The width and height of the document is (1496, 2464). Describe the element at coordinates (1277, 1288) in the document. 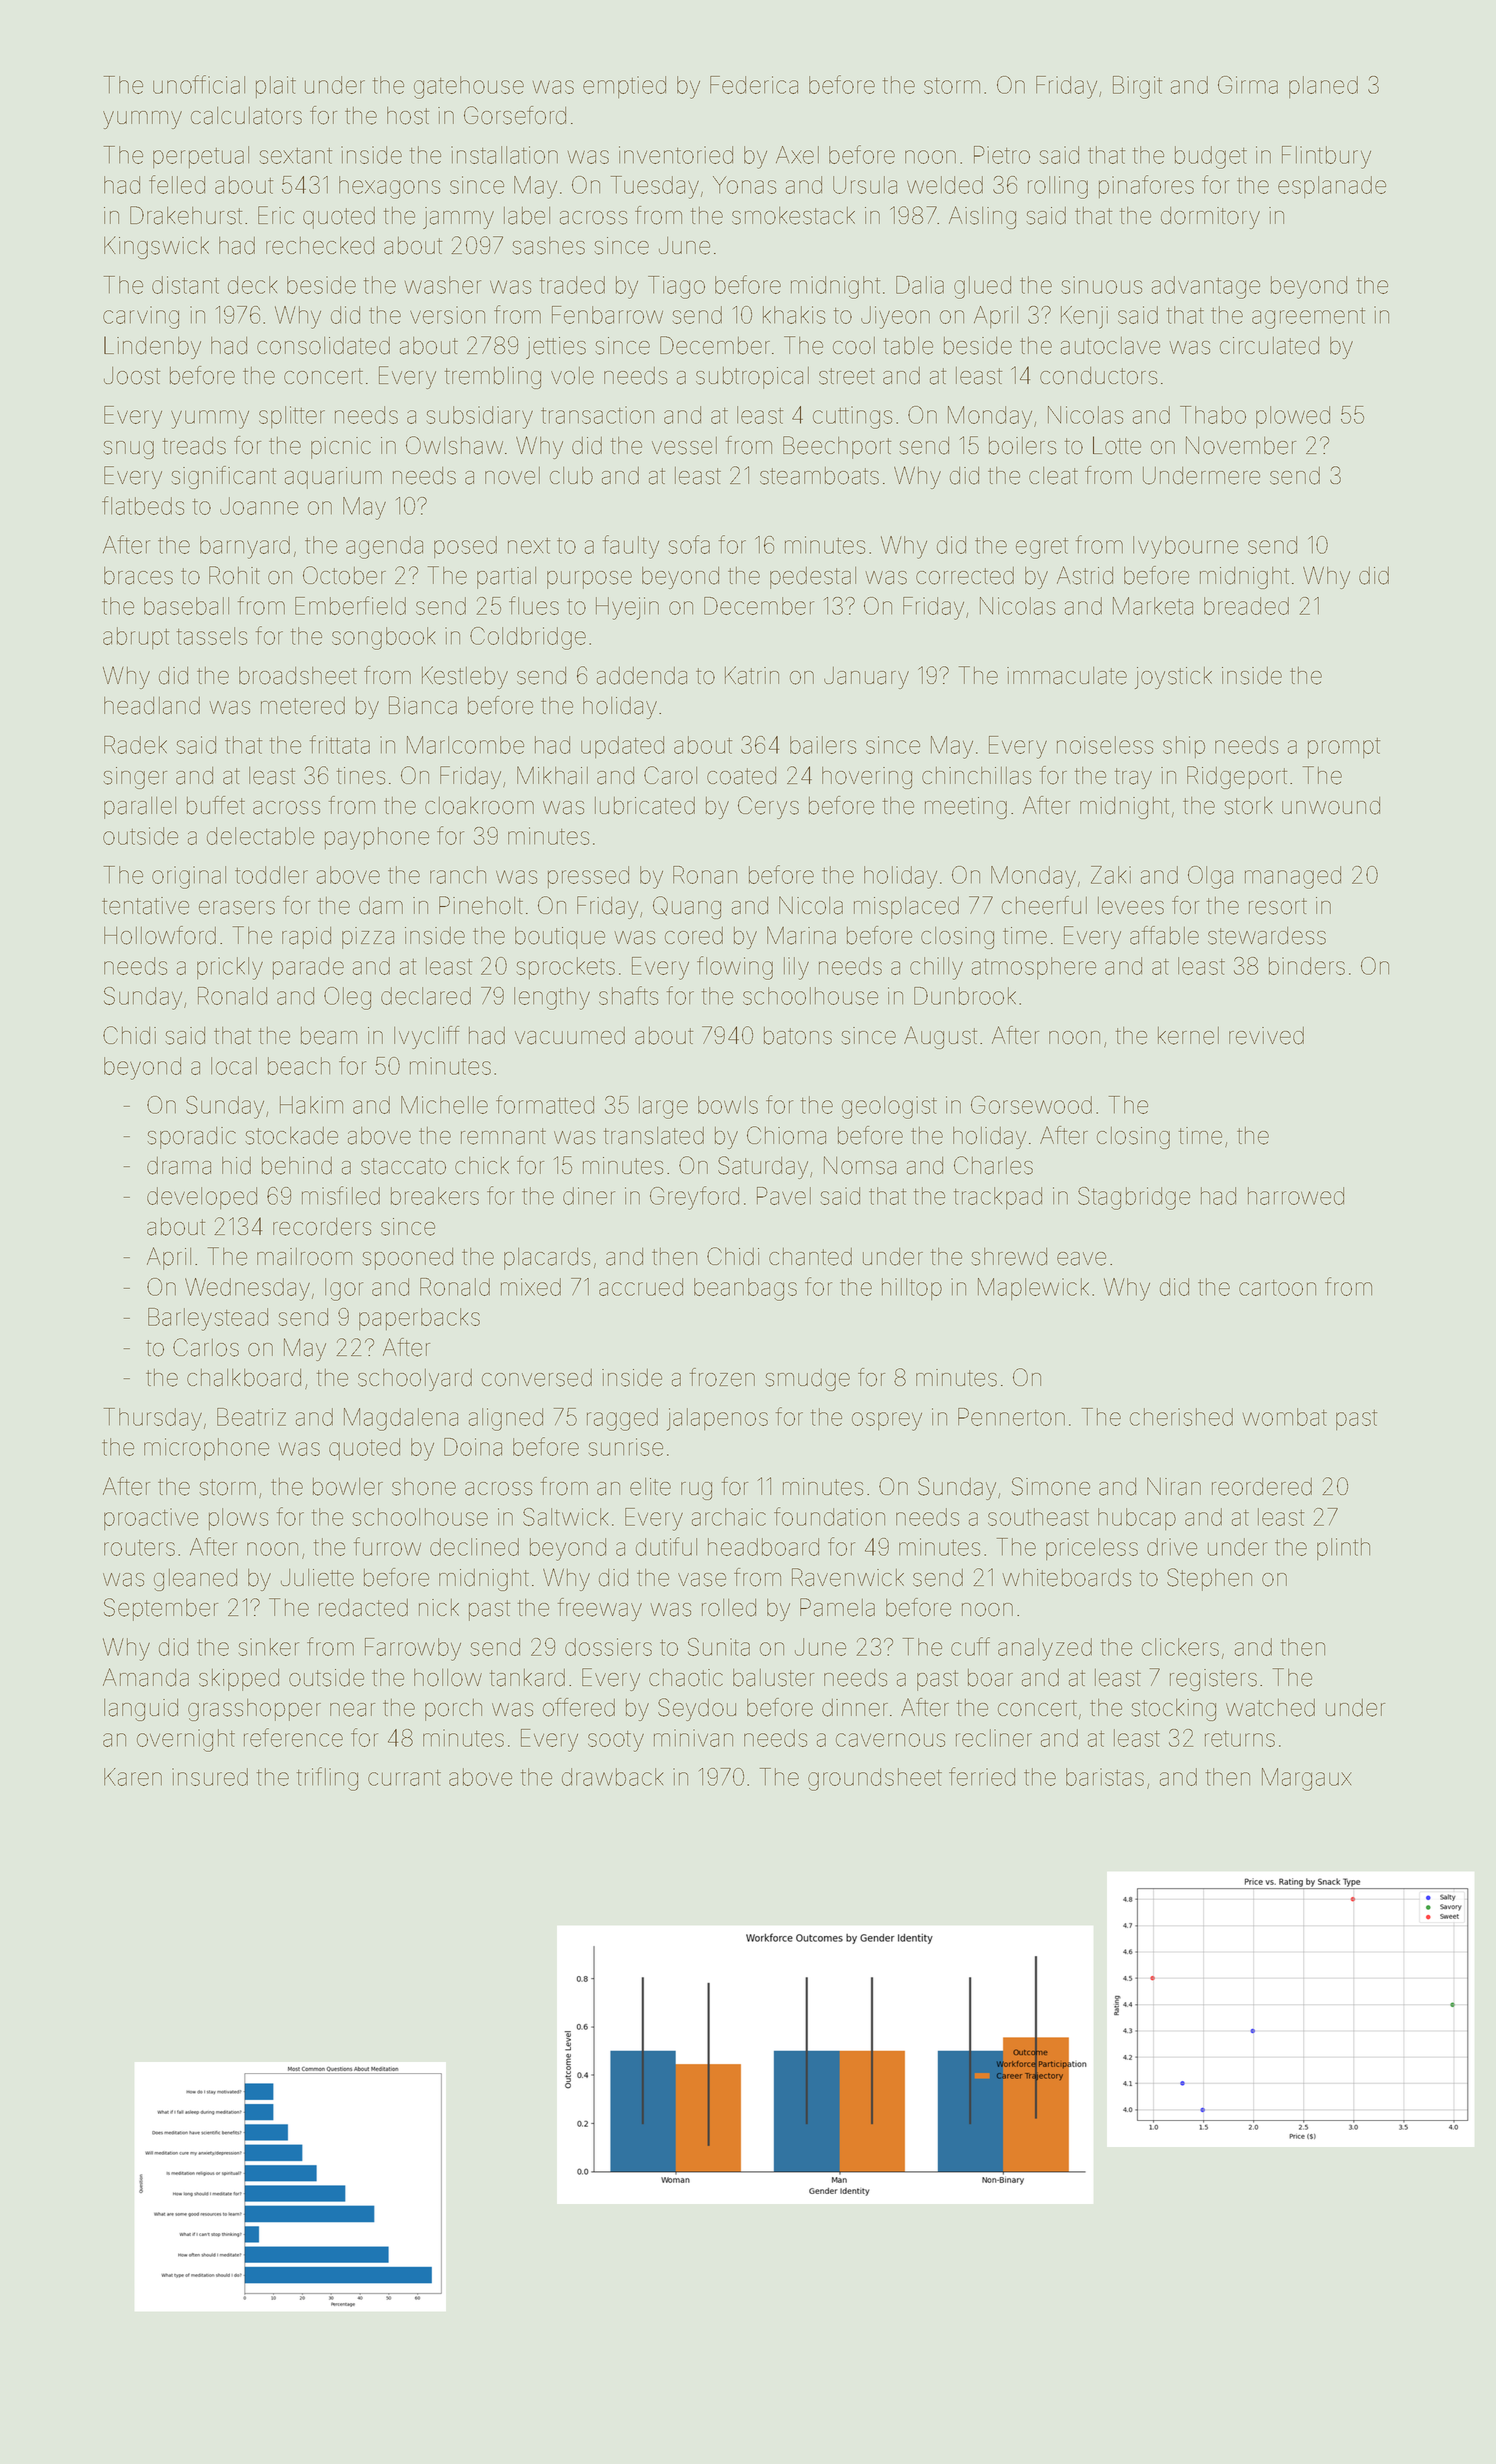

I see `cartoon` at that location.
